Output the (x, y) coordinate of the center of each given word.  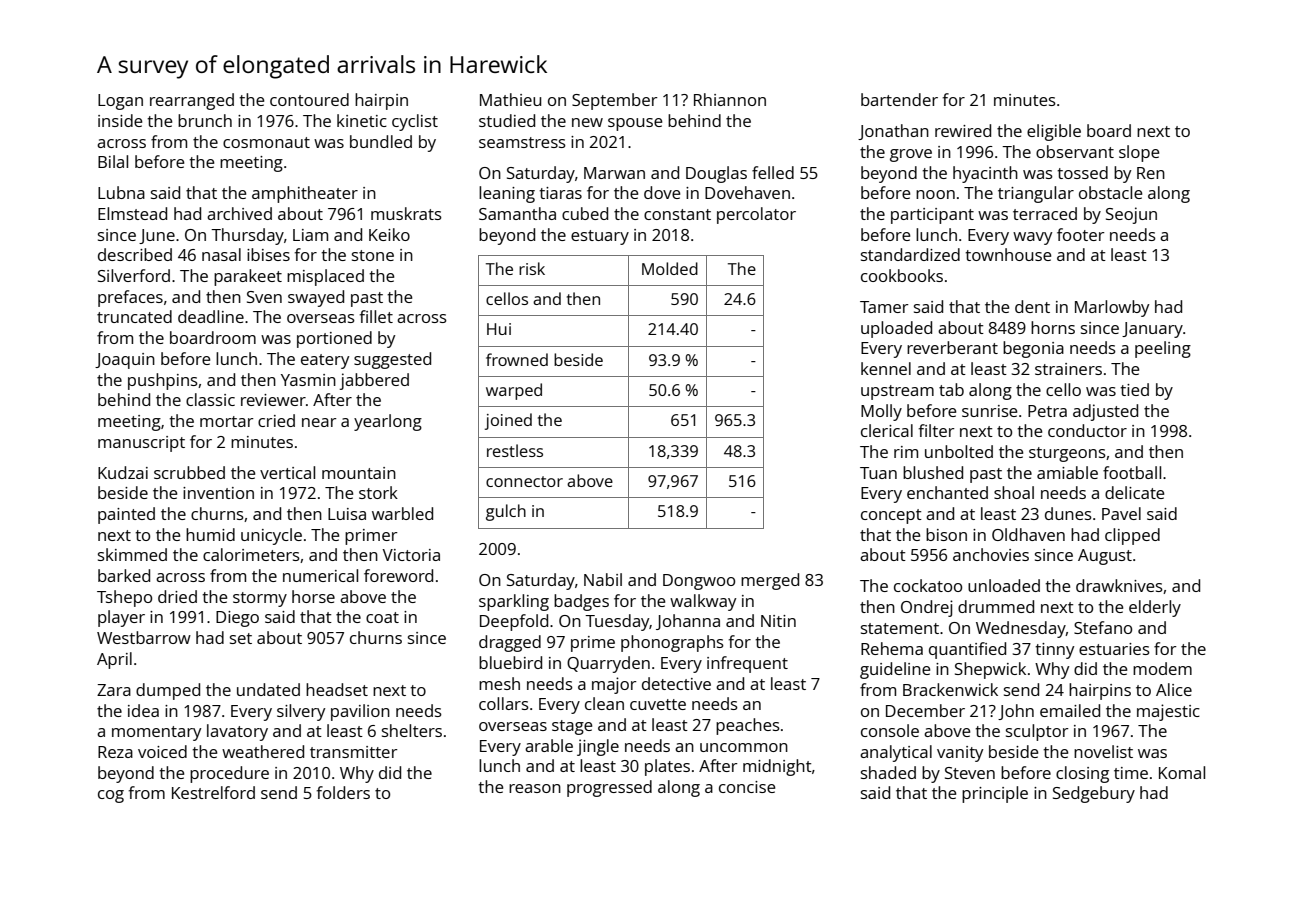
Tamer (884, 307)
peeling (1163, 349)
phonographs (672, 643)
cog (111, 796)
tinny (1054, 651)
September (615, 101)
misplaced (325, 277)
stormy (260, 599)
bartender (899, 99)
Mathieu (510, 99)
